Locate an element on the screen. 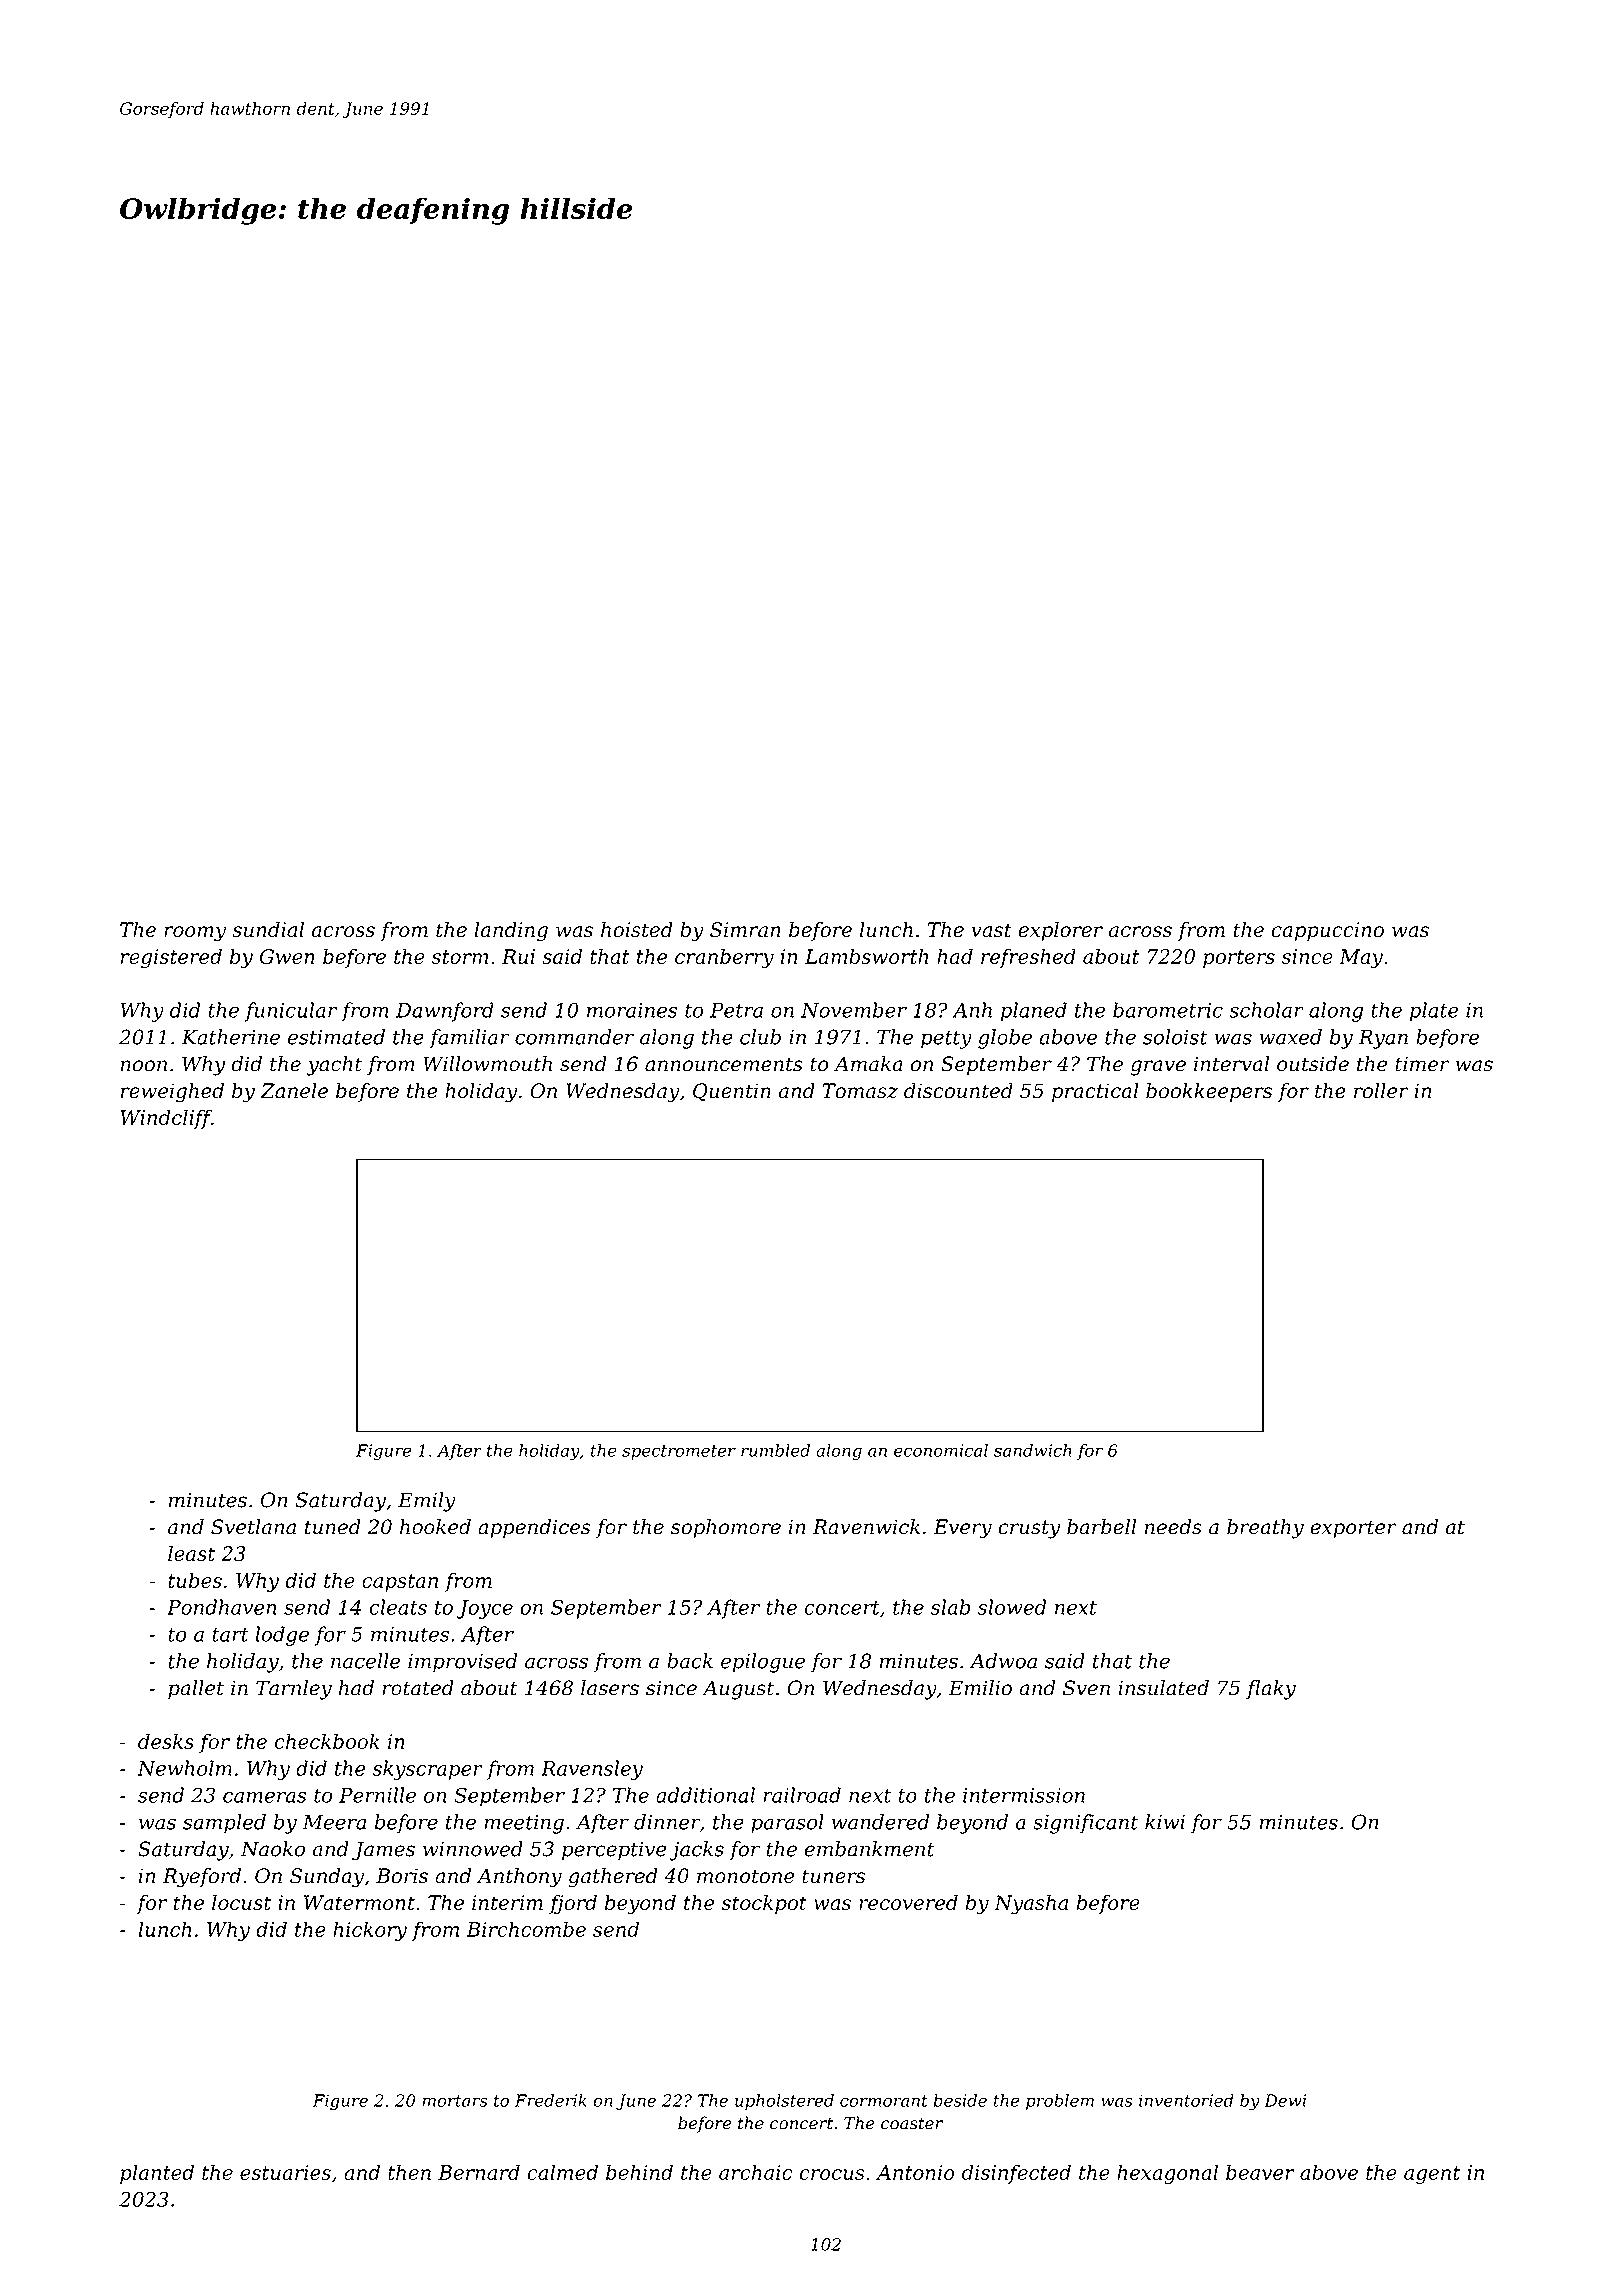 The width and height of the screenshot is (1620, 2292). rumbled is located at coordinates (775, 1450).
